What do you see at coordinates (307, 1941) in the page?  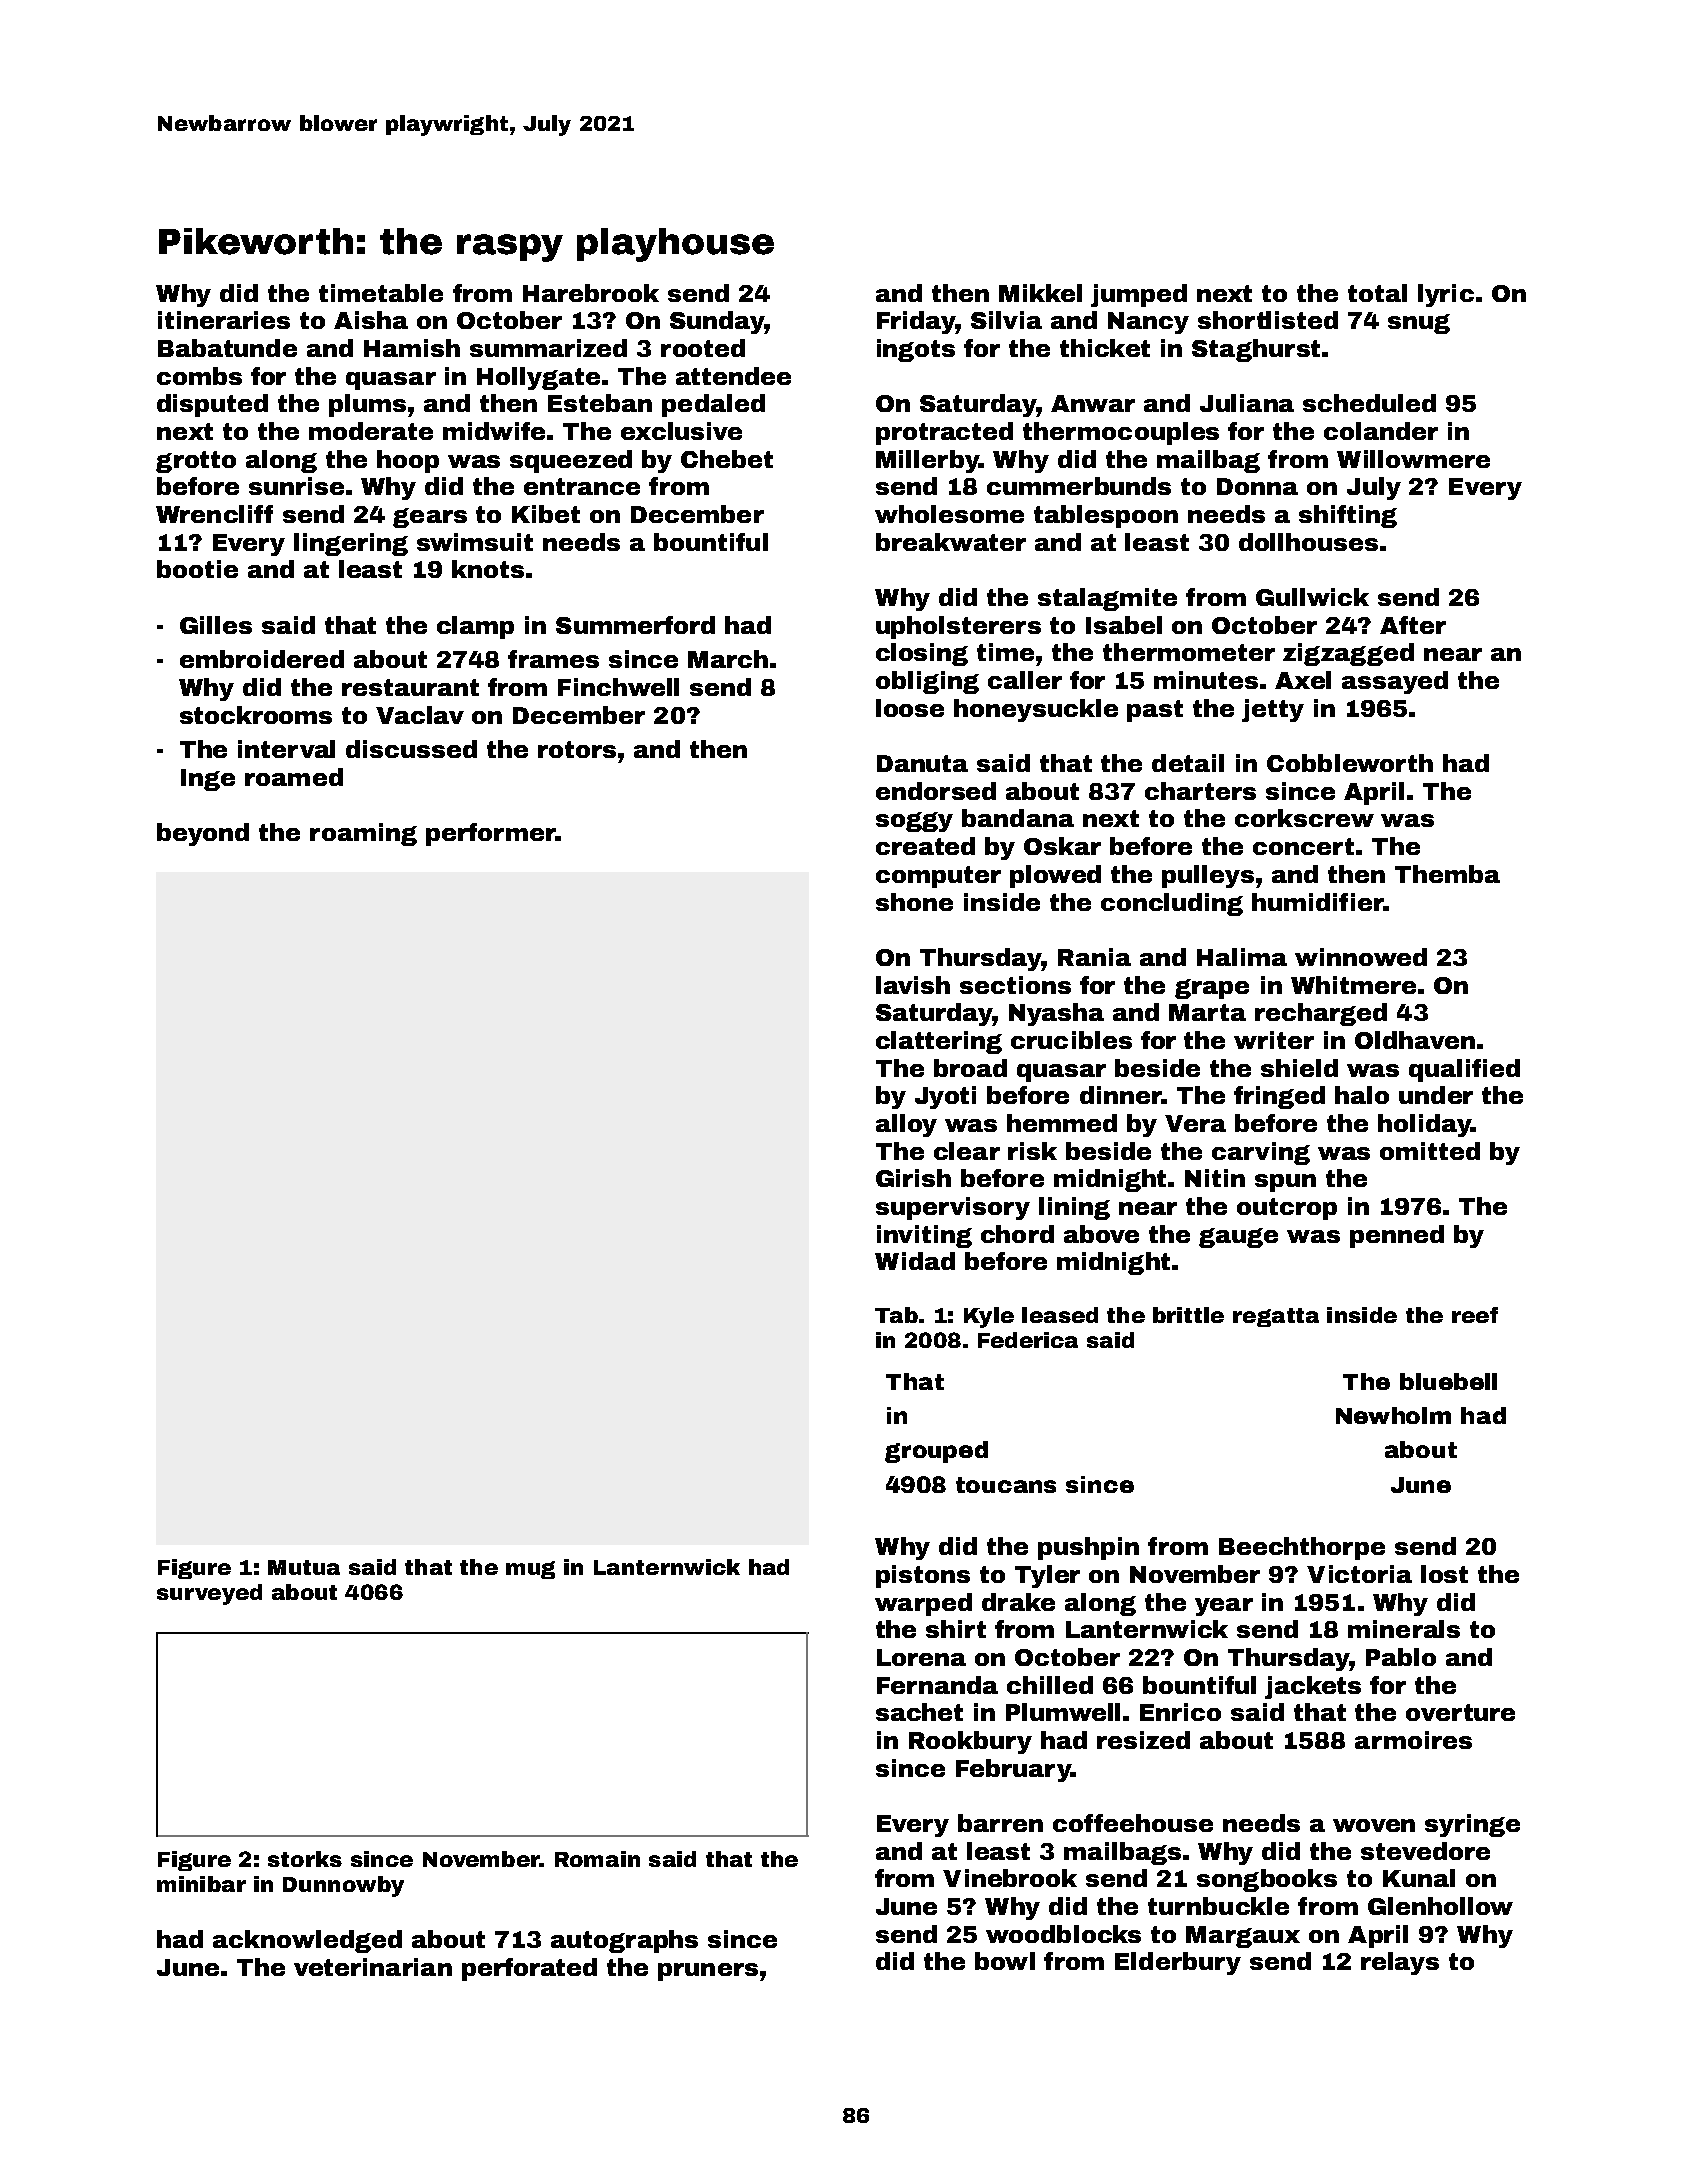 I see `acknowledged` at bounding box center [307, 1941].
